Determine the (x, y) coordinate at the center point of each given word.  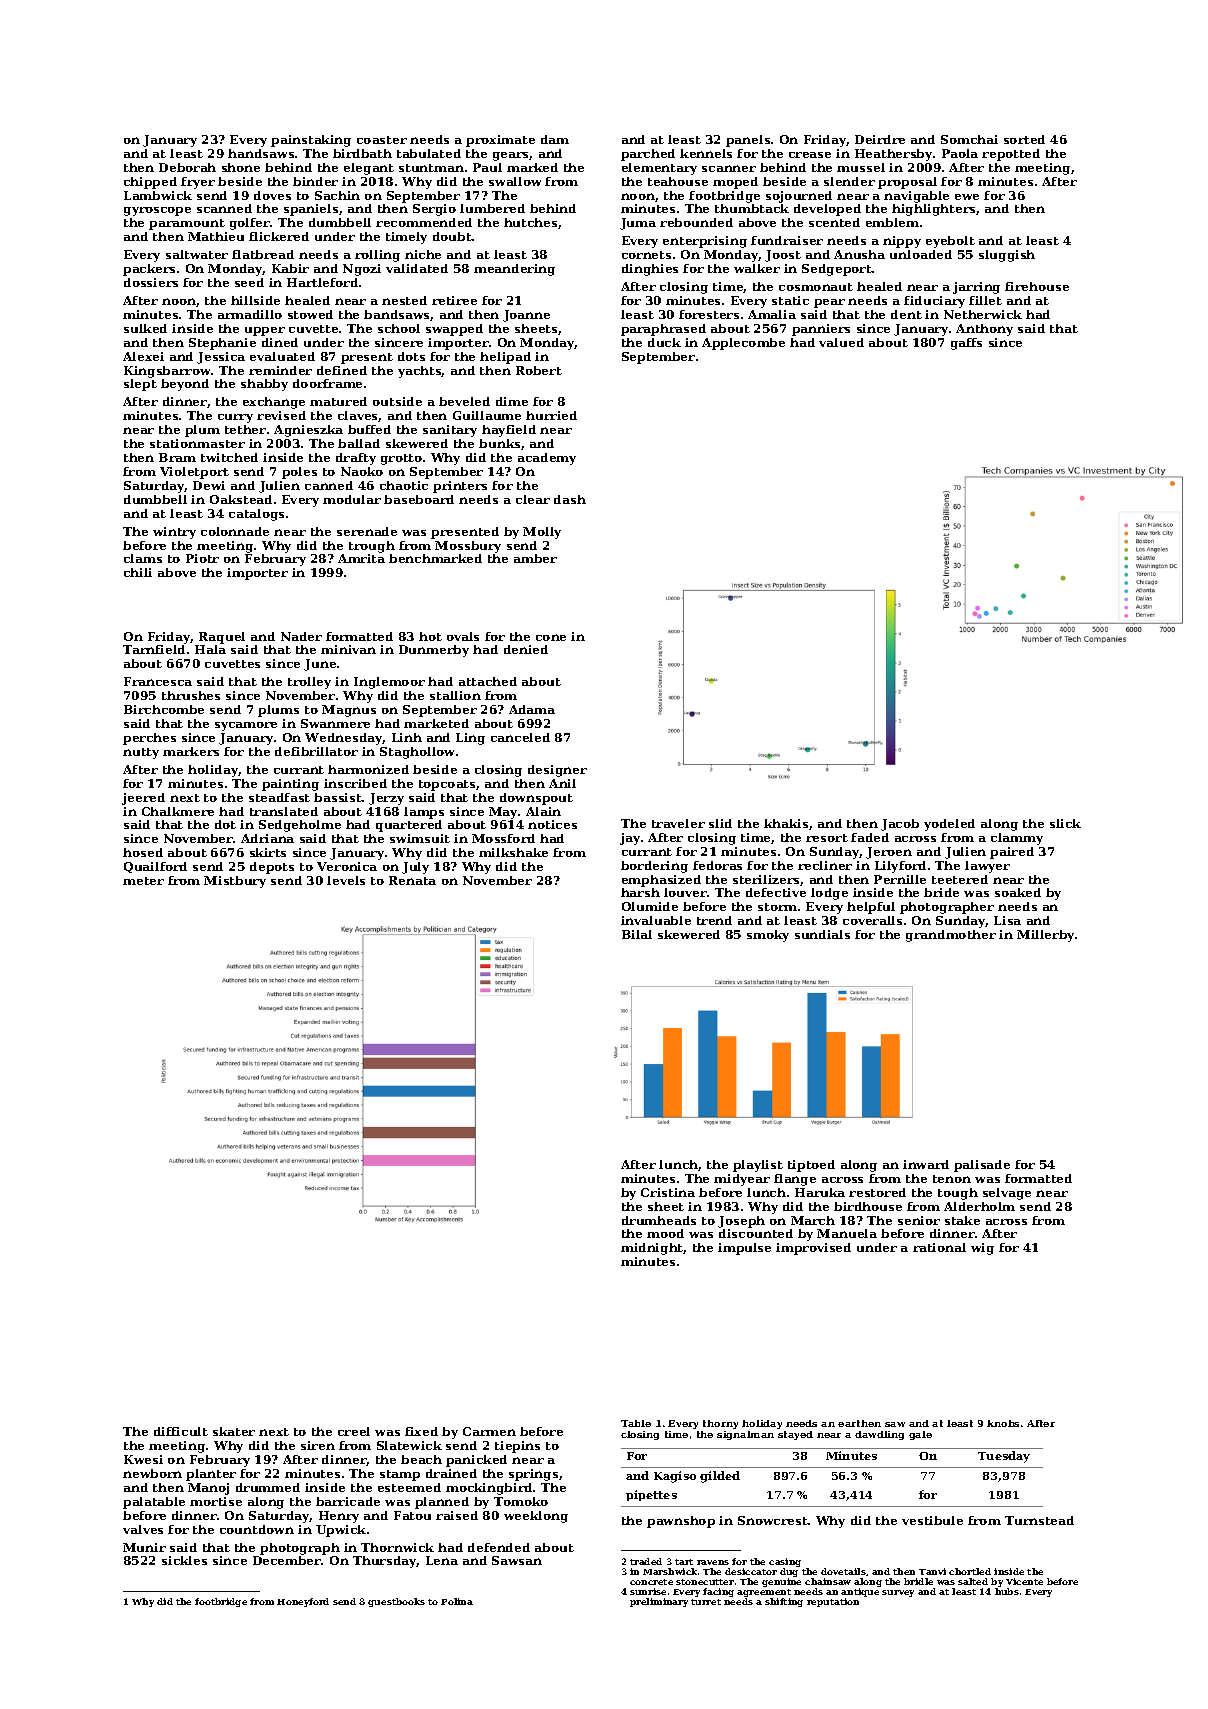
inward (926, 1164)
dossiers (151, 282)
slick (1065, 823)
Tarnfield (154, 649)
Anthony (984, 330)
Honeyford (303, 1602)
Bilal (637, 934)
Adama (532, 709)
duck (664, 342)
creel (354, 1431)
